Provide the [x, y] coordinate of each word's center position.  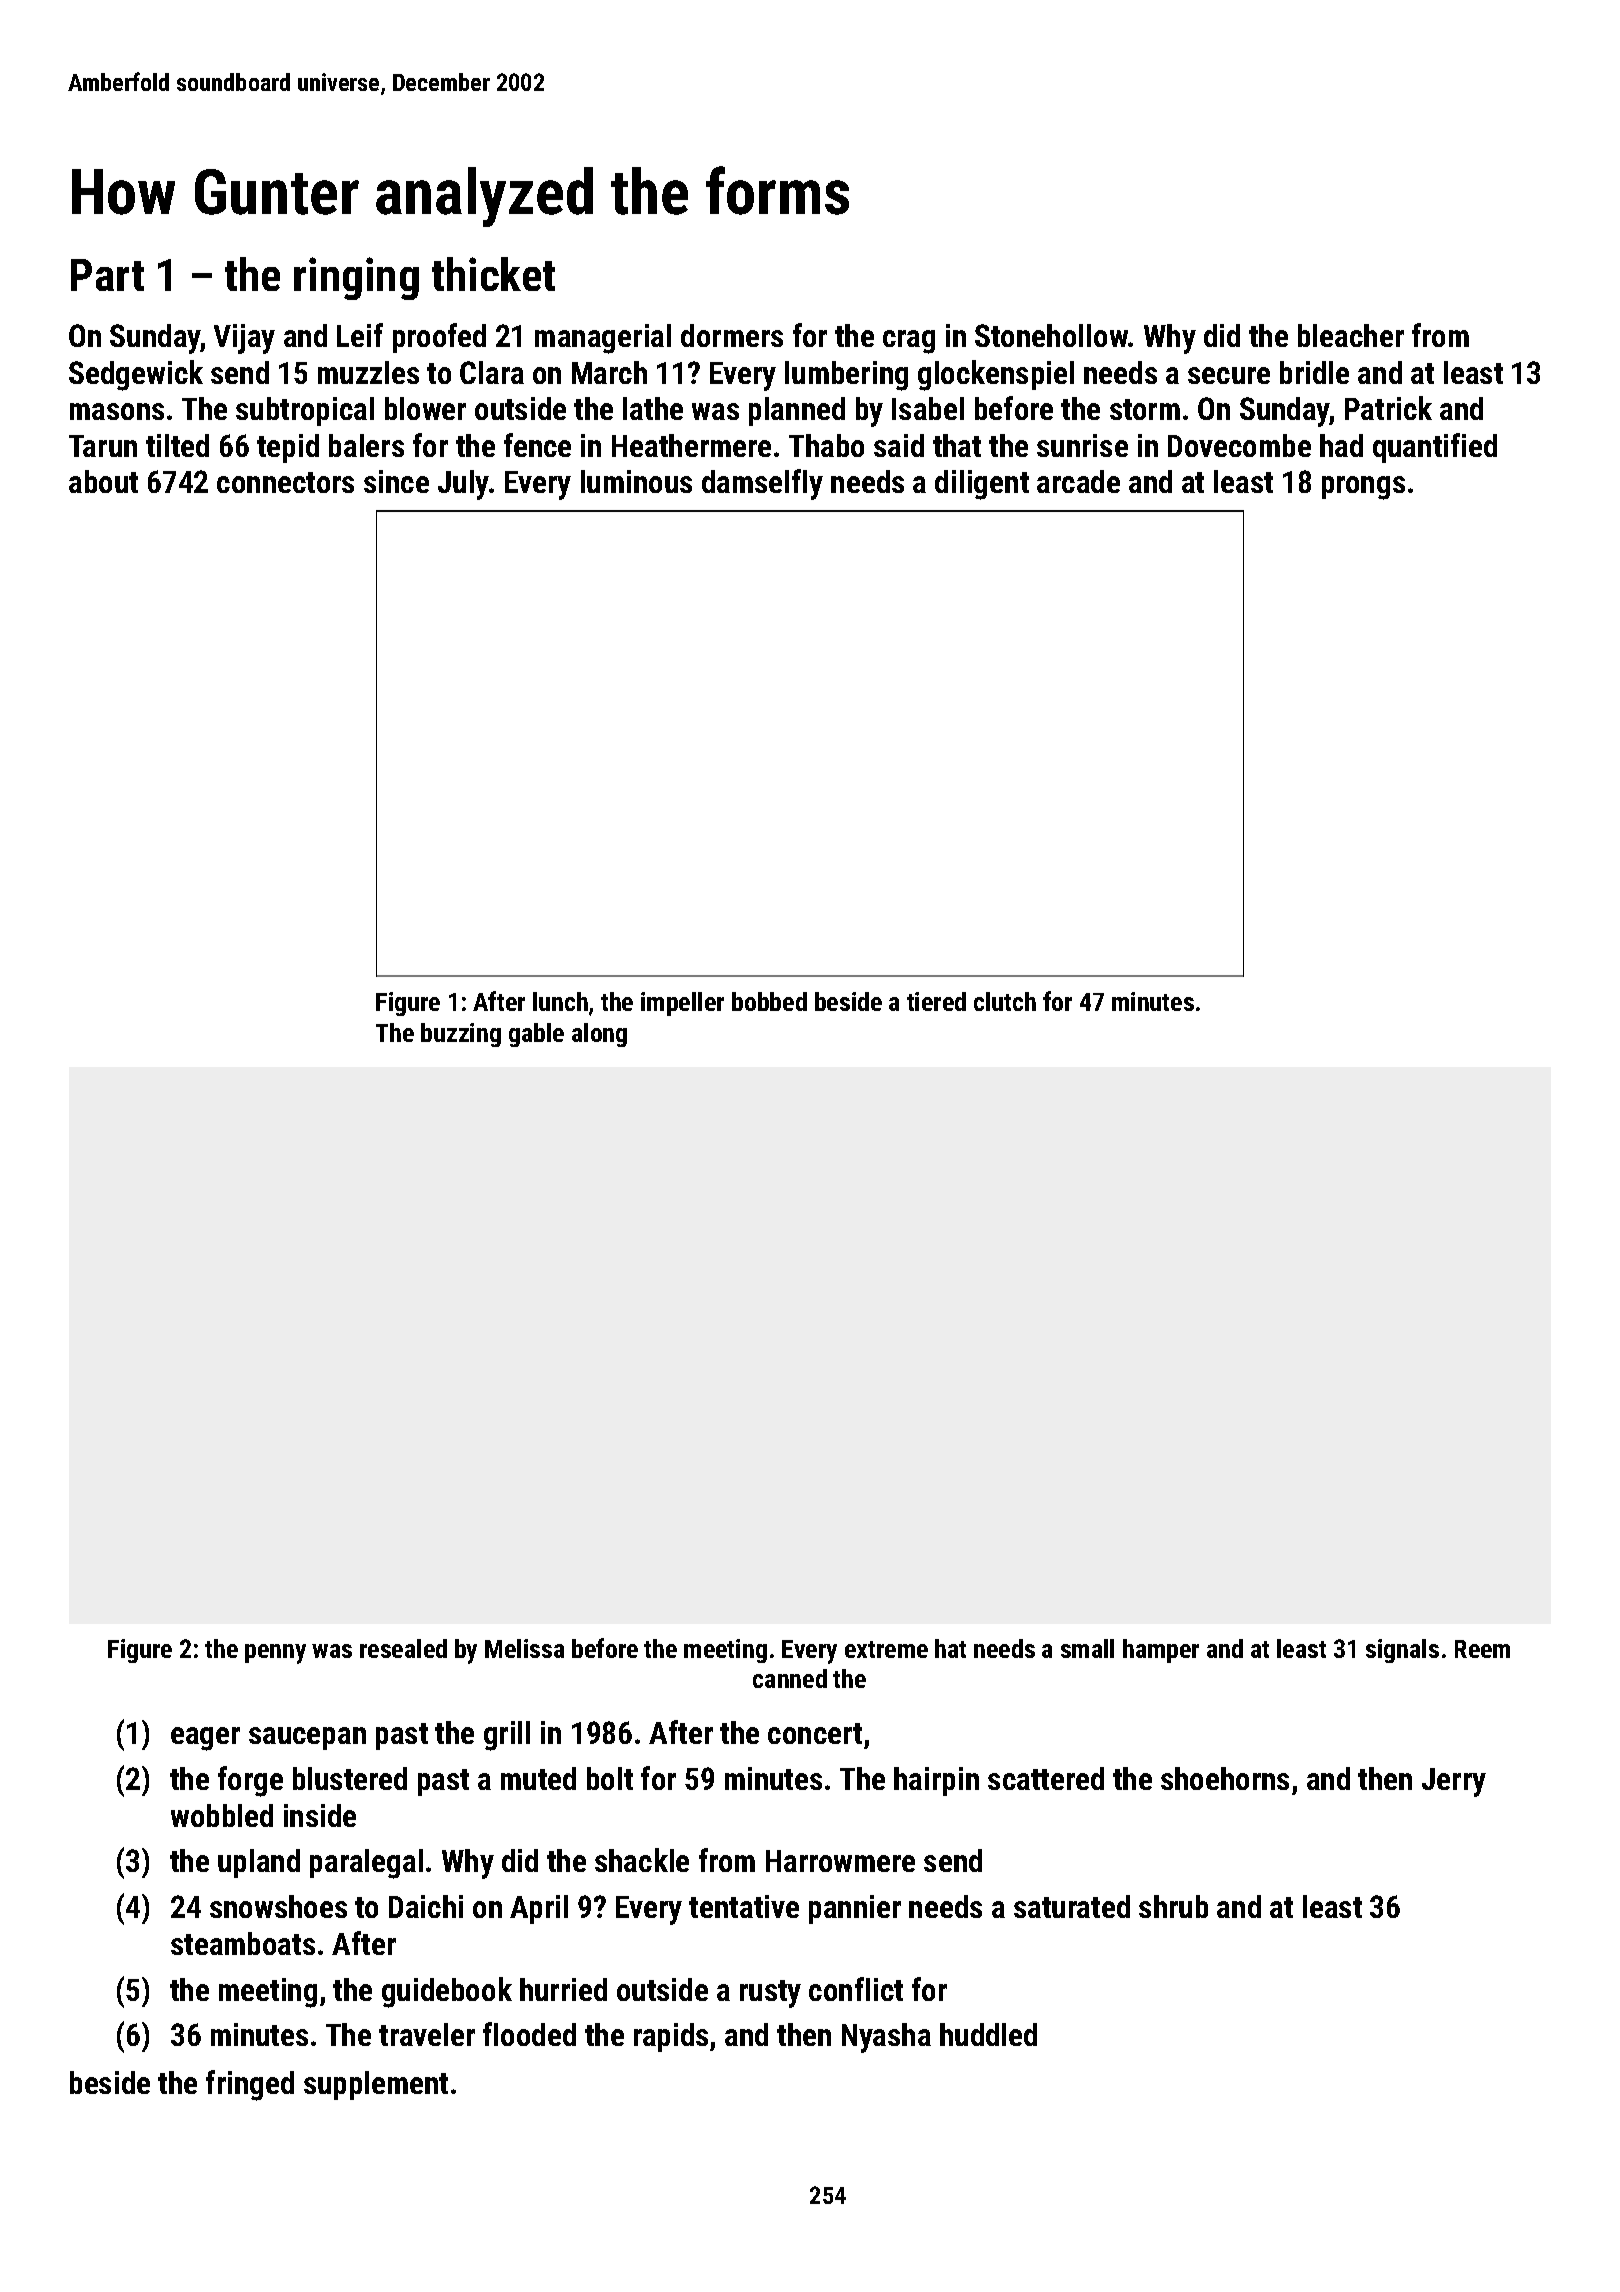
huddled [988, 2034]
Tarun [103, 446]
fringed [250, 2085]
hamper [1161, 1651]
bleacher [1351, 335]
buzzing [461, 1035]
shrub [1173, 1906]
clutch [1005, 1001]
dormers [732, 335]
